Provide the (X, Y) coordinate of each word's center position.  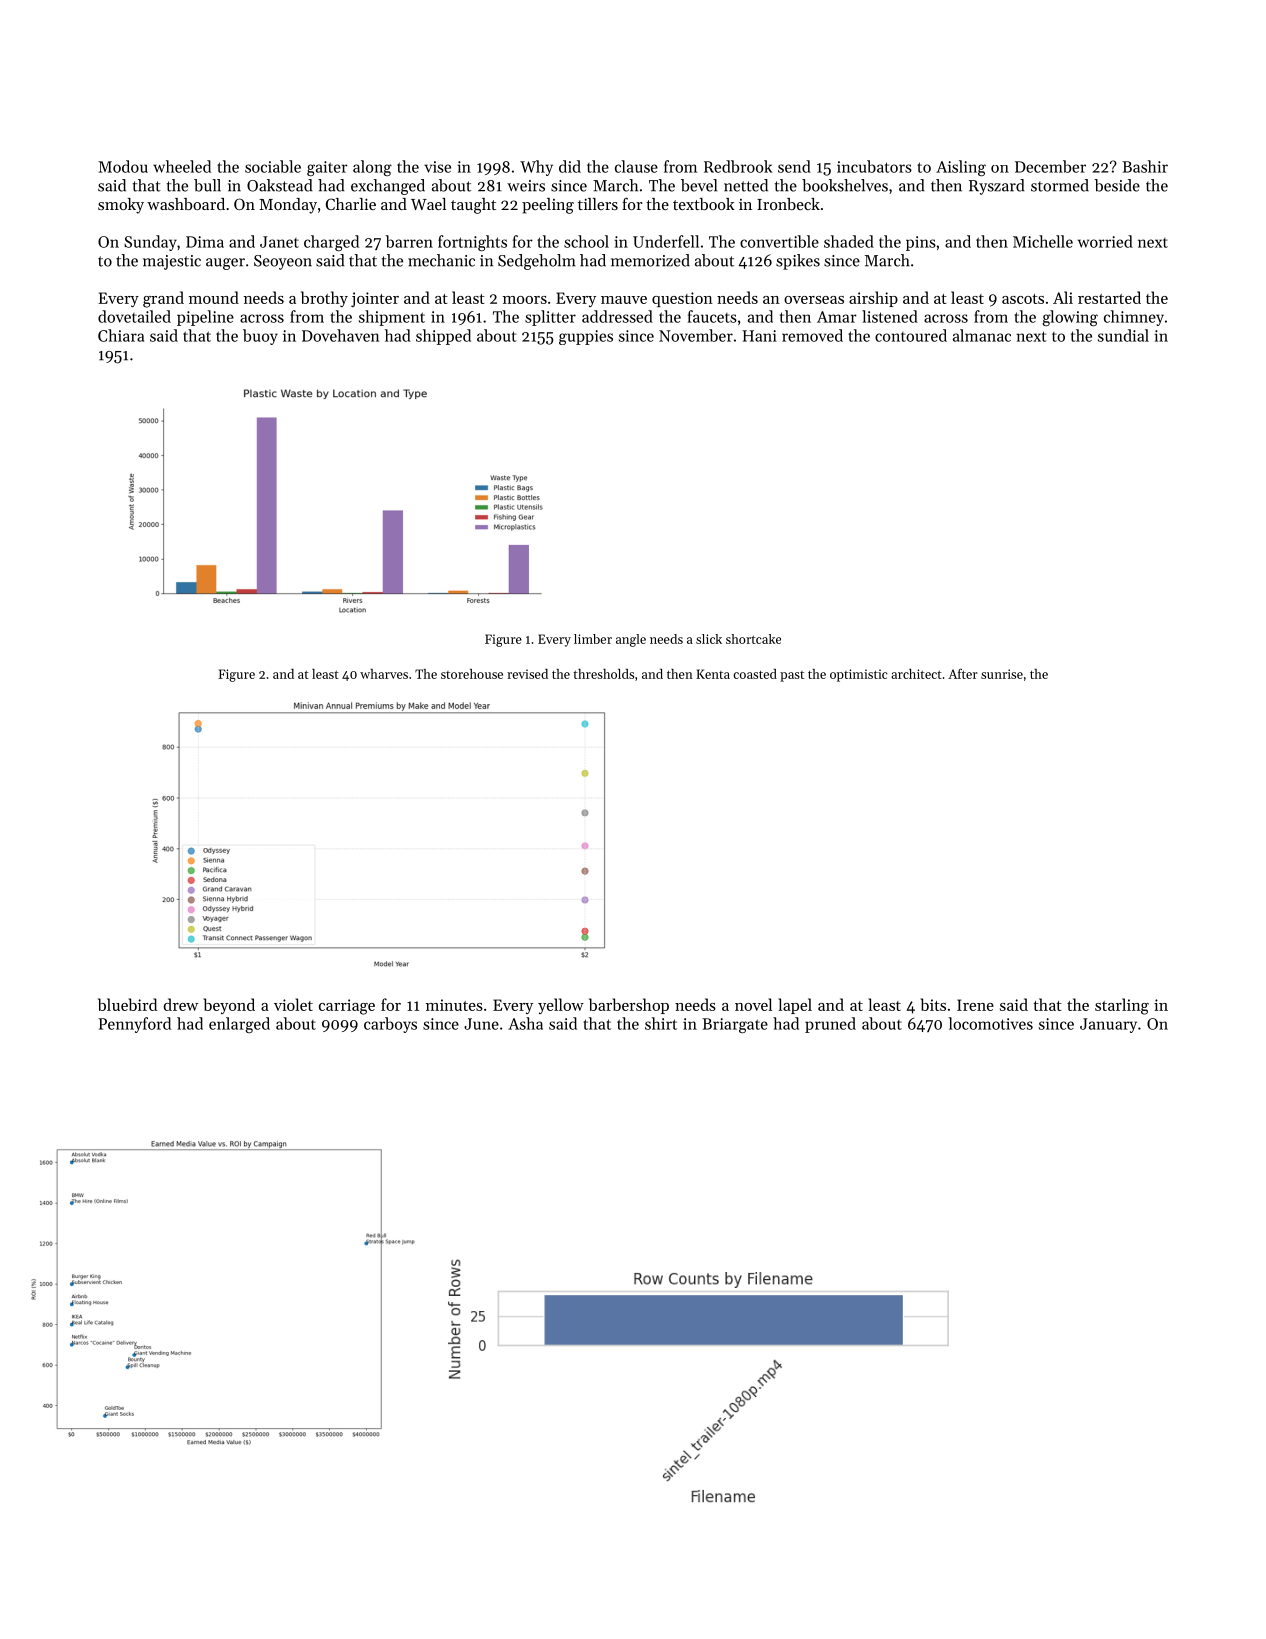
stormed (1060, 185)
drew (181, 1004)
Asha (525, 1023)
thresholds (603, 674)
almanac (982, 335)
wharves (384, 674)
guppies (586, 337)
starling (1122, 1006)
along (372, 168)
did (570, 166)
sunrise (1002, 674)
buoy (260, 337)
